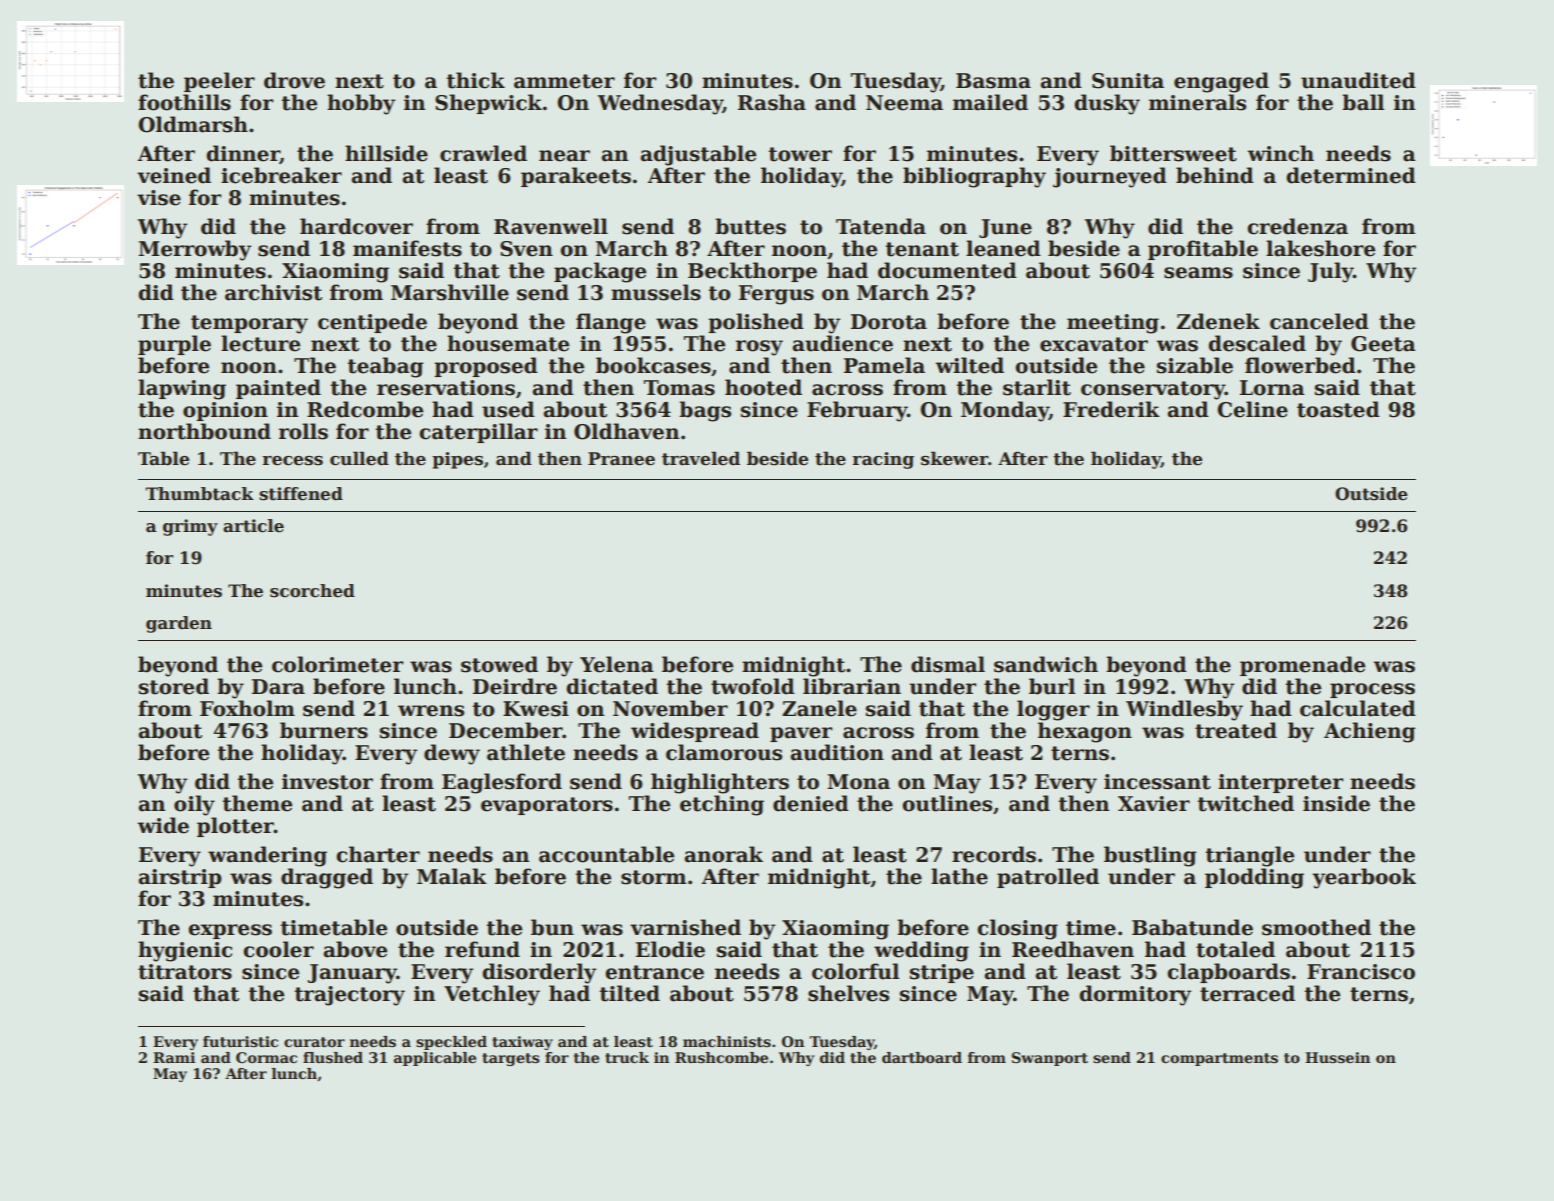 The height and width of the image is (1201, 1554). I want to click on ammeter, so click(564, 81).
